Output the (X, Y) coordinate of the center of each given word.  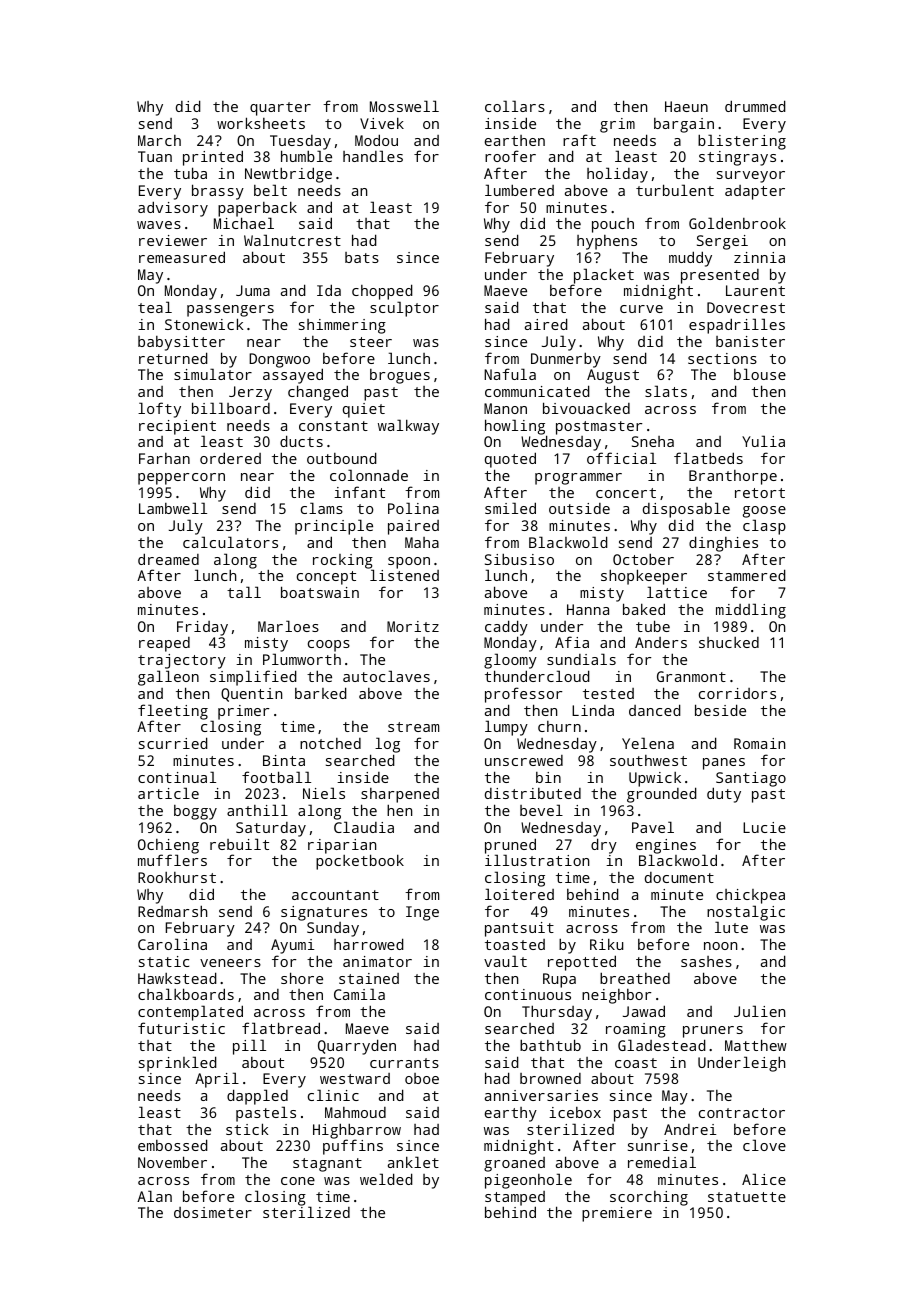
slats (666, 391)
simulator (213, 374)
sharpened (400, 795)
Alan (154, 1196)
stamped (515, 1199)
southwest (648, 760)
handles (373, 156)
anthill (257, 810)
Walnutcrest (292, 240)
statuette (747, 1197)
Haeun (686, 106)
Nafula (510, 374)
